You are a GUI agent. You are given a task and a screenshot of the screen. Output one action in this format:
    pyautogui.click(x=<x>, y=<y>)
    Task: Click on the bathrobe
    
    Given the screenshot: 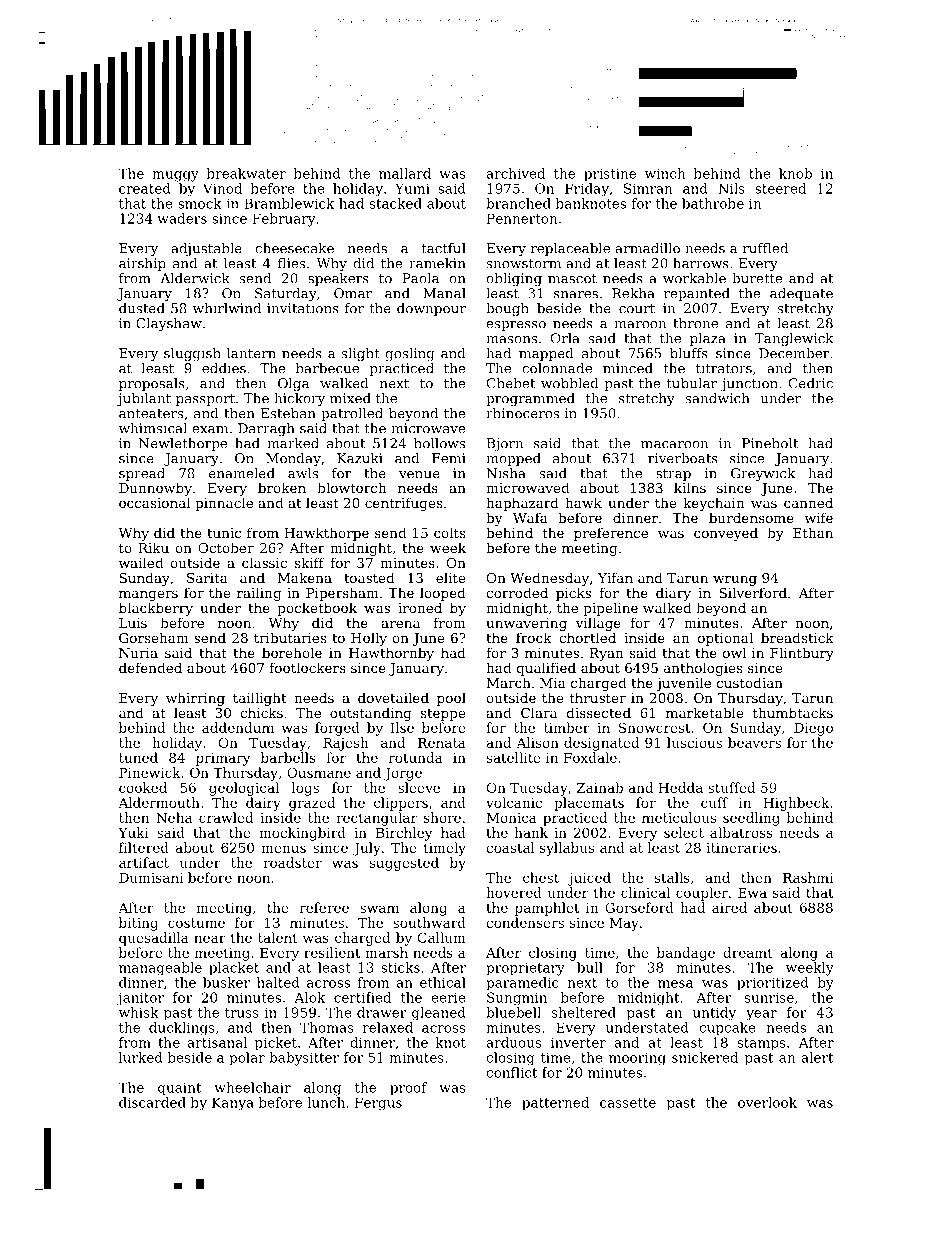 What is the action you would take?
    pyautogui.click(x=713, y=203)
